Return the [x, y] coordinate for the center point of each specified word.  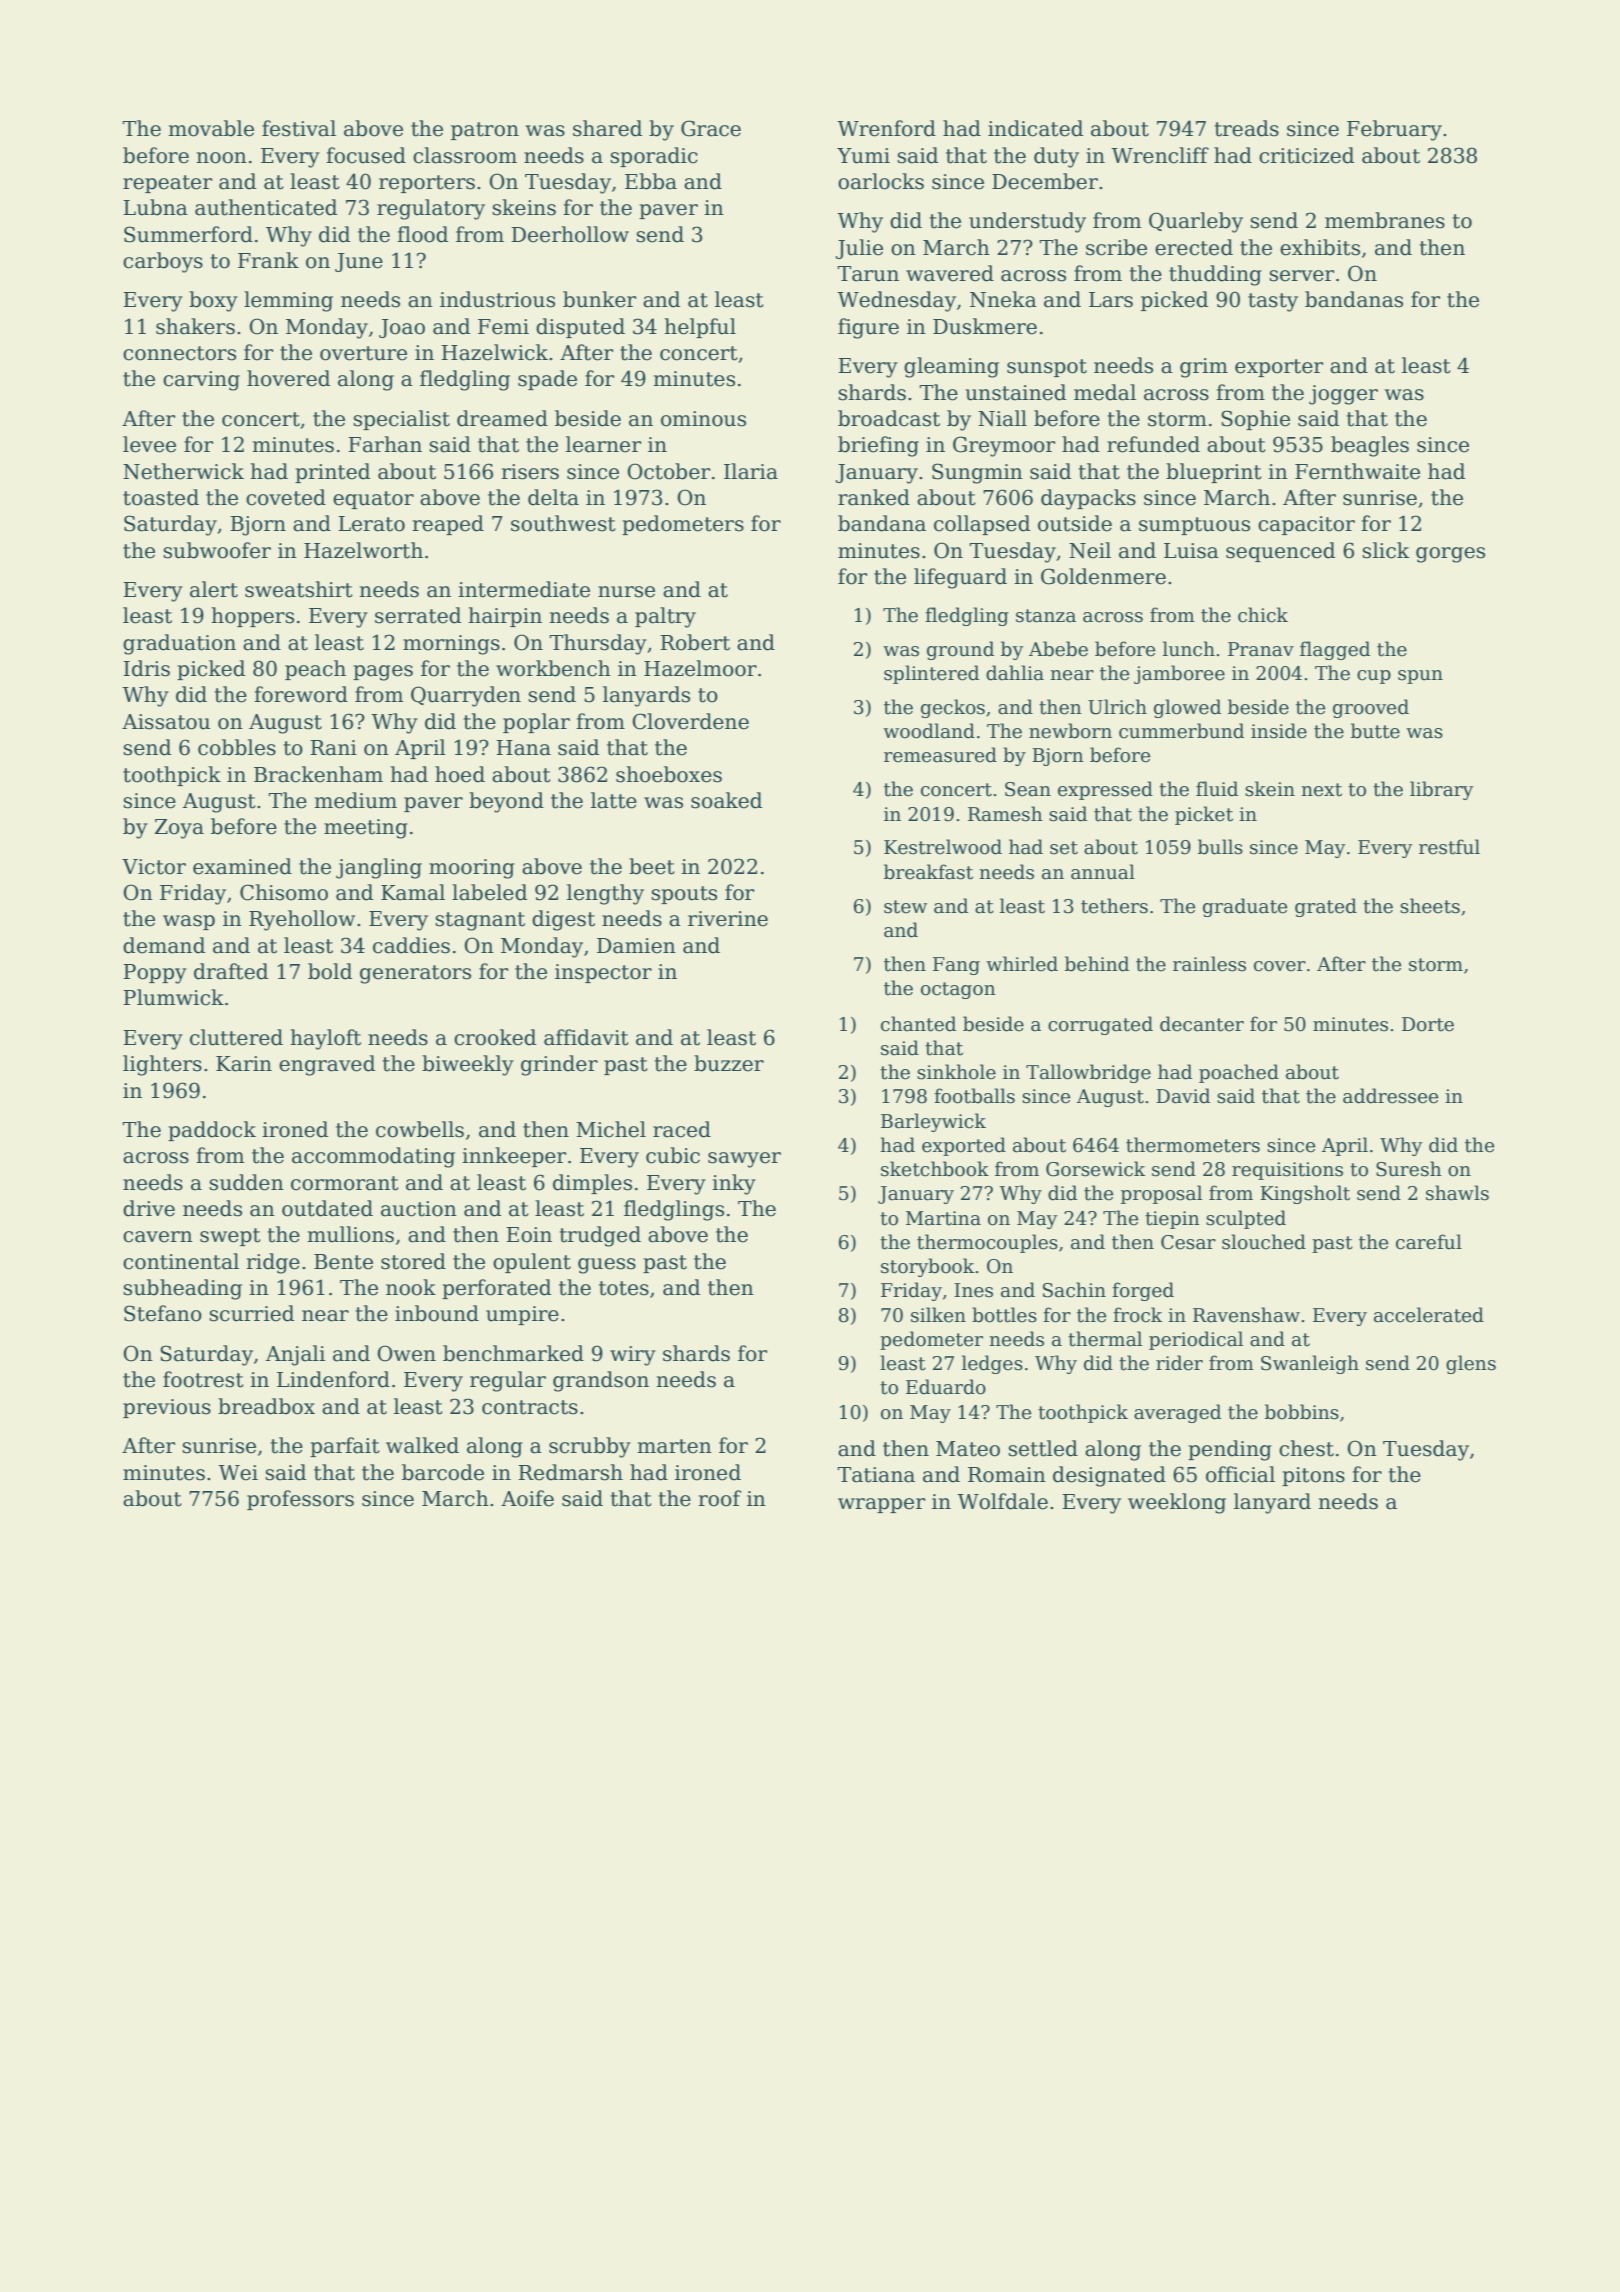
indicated [1035, 128]
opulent [532, 1263]
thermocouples [987, 1243]
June [359, 262]
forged [1143, 1291]
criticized [1306, 155]
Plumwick [173, 997]
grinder [559, 1065]
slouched [1264, 1242]
